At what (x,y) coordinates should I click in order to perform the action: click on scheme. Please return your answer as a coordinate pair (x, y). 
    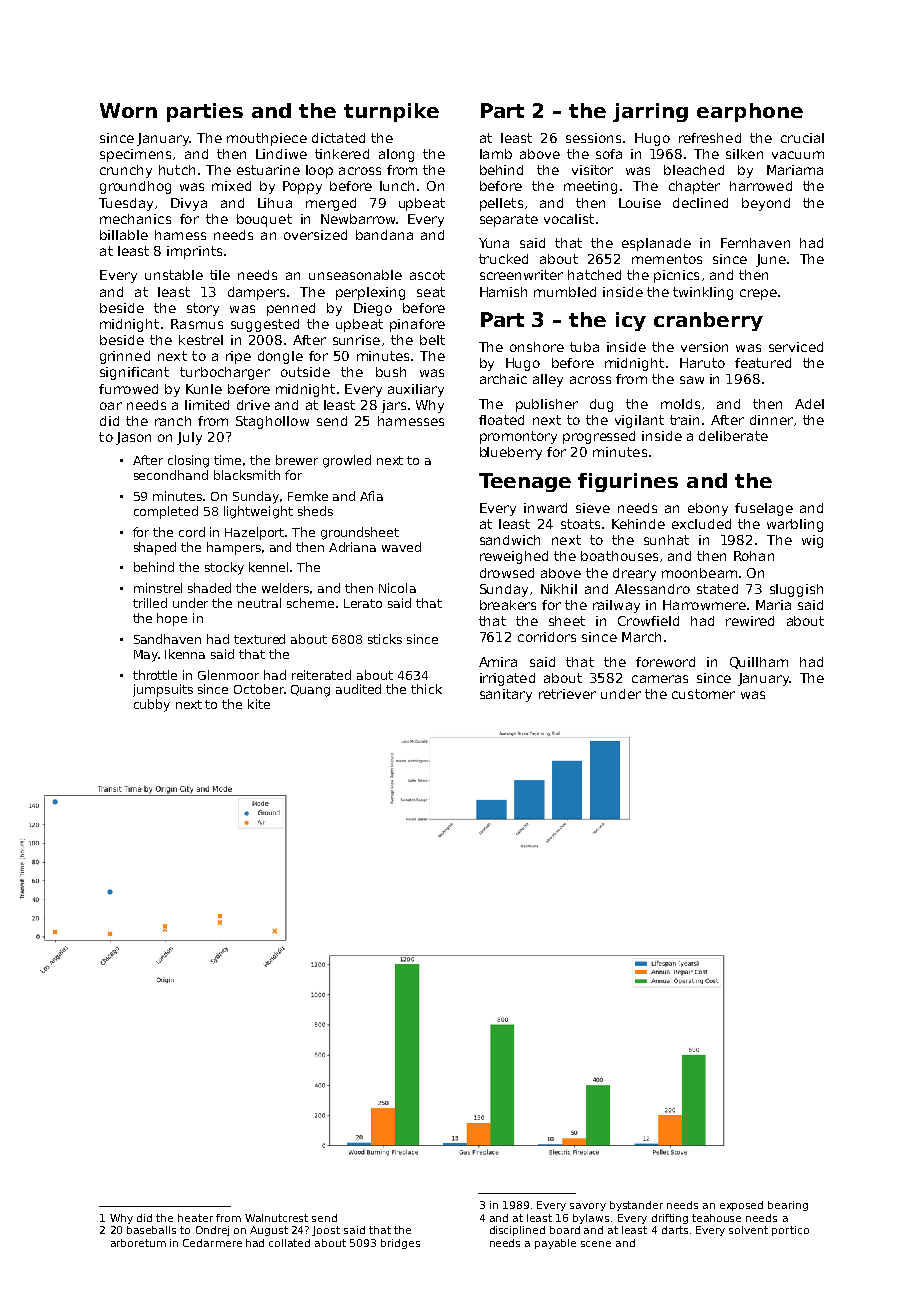
    Looking at the image, I should click on (310, 603).
